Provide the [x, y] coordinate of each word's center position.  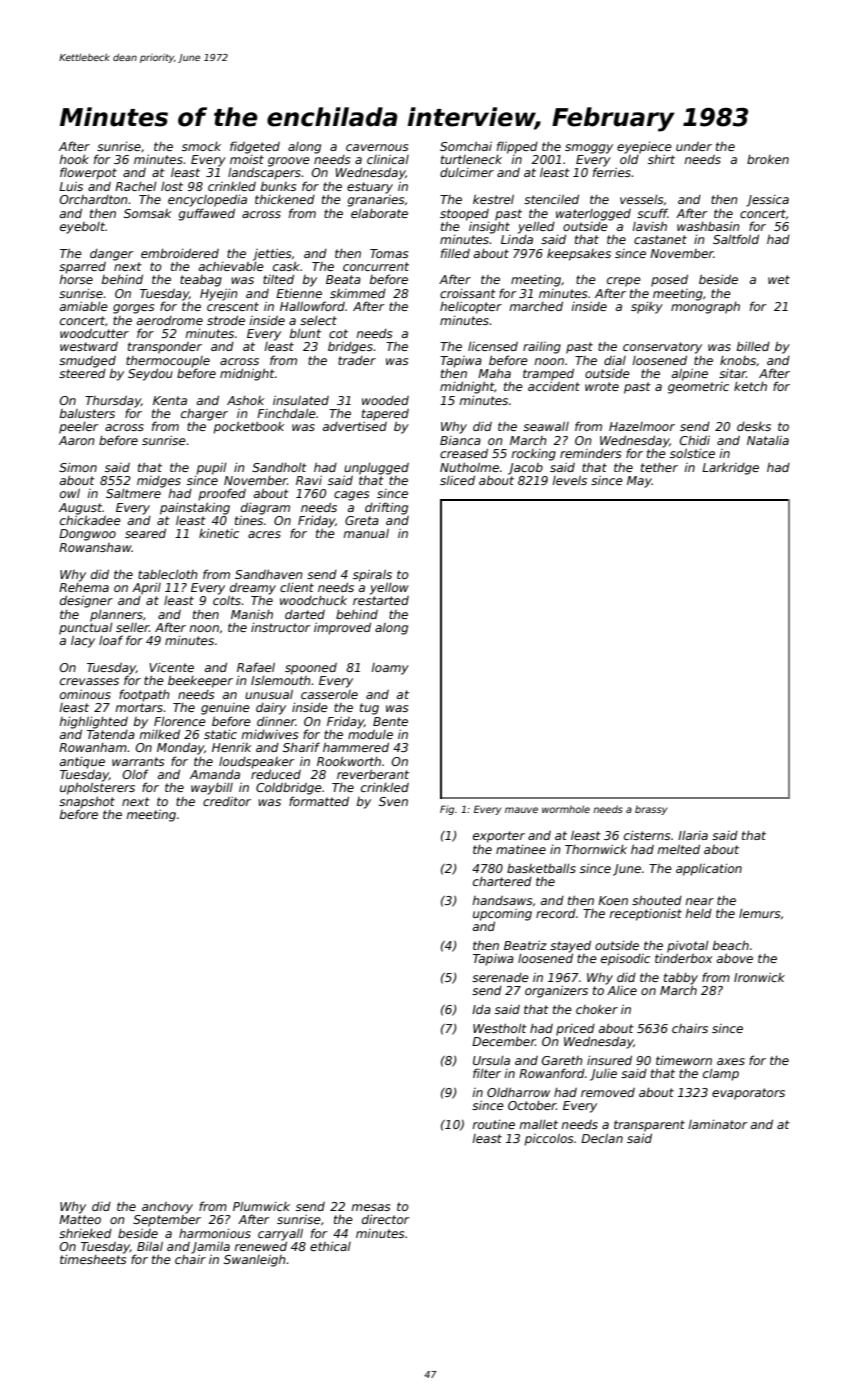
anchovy [167, 1208]
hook [74, 159]
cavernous [377, 147]
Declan [602, 1138]
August [80, 509]
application [709, 869]
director [385, 1219]
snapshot [87, 802]
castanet [660, 239]
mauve [521, 810]
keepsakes [579, 255]
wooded [385, 400]
